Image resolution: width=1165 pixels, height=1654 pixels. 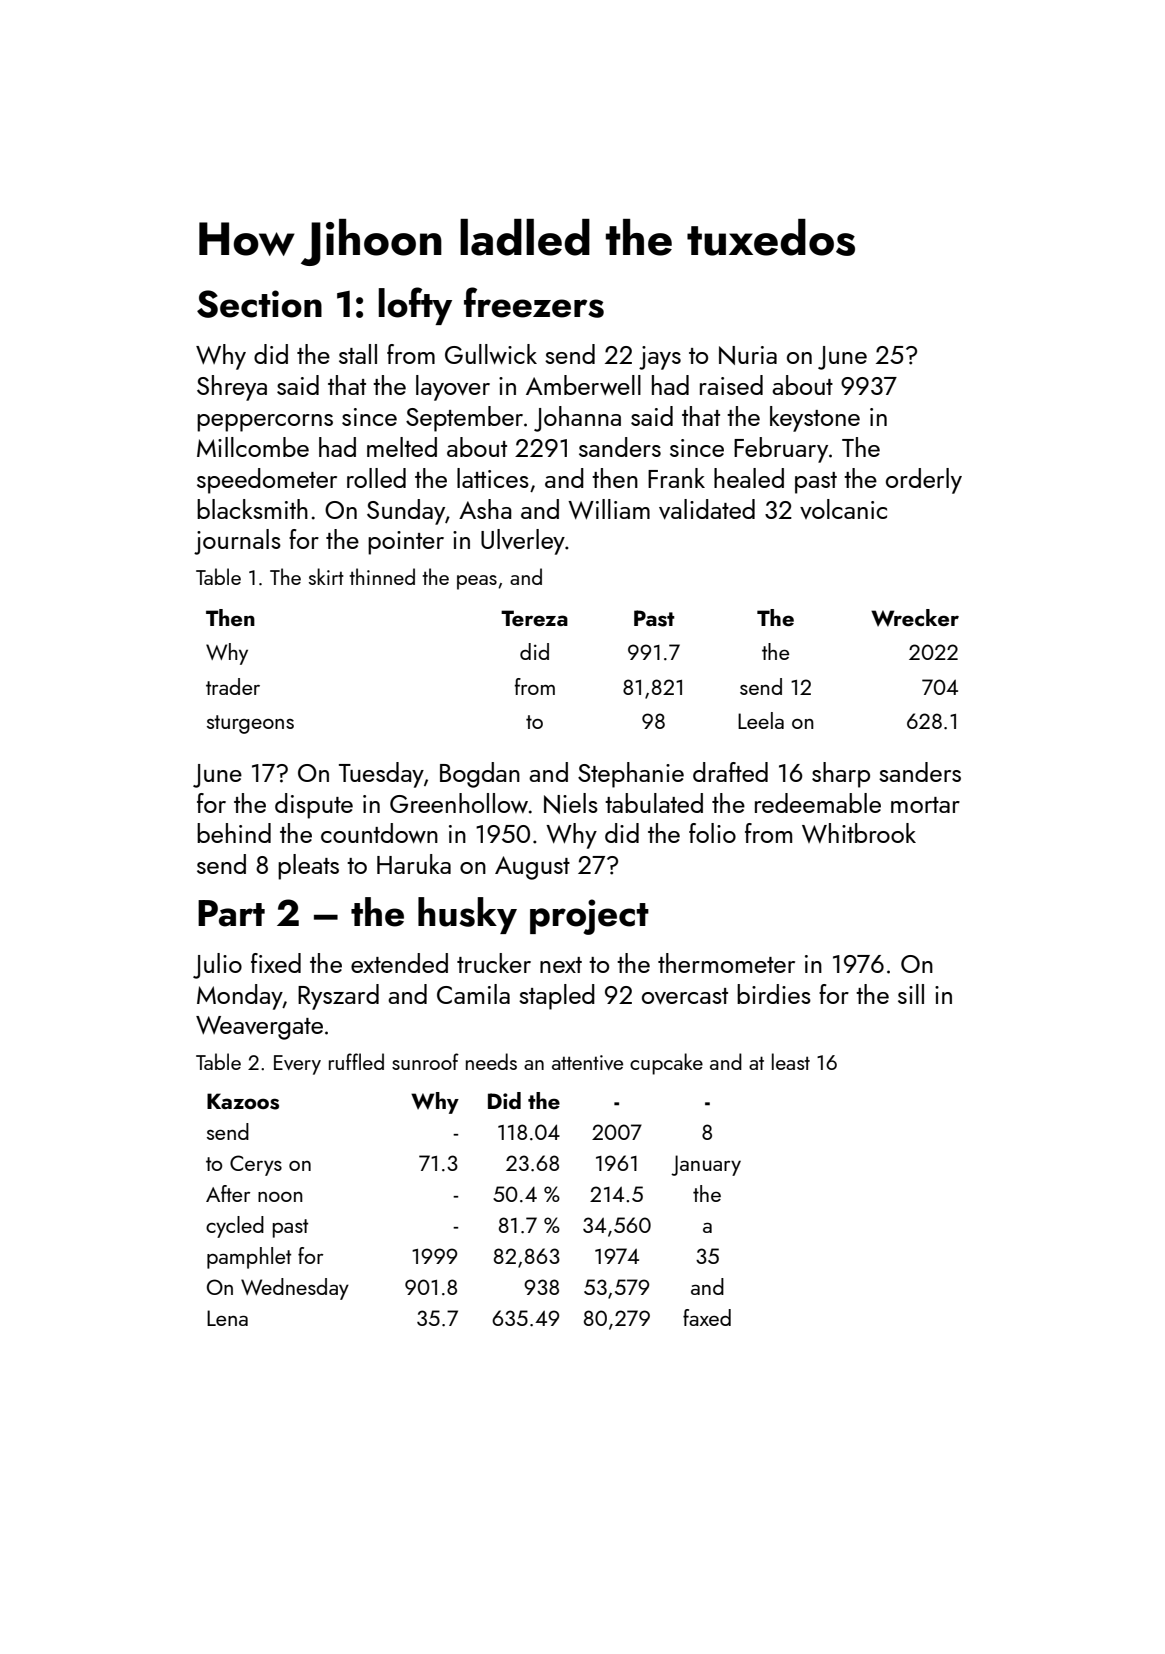 What do you see at coordinates (234, 833) in the screenshot?
I see `behind` at bounding box center [234, 833].
